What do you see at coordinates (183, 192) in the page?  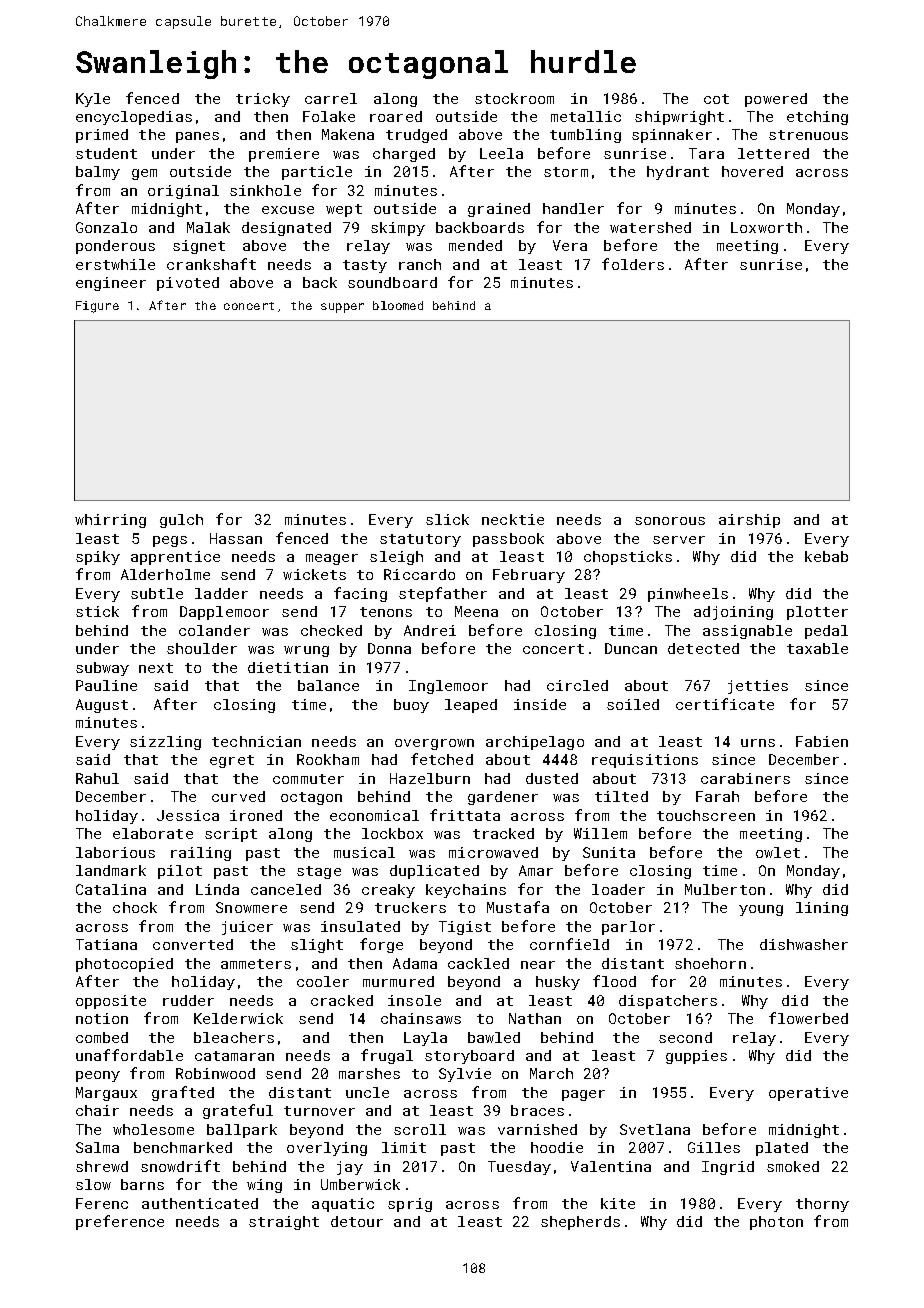 I see `original` at bounding box center [183, 192].
